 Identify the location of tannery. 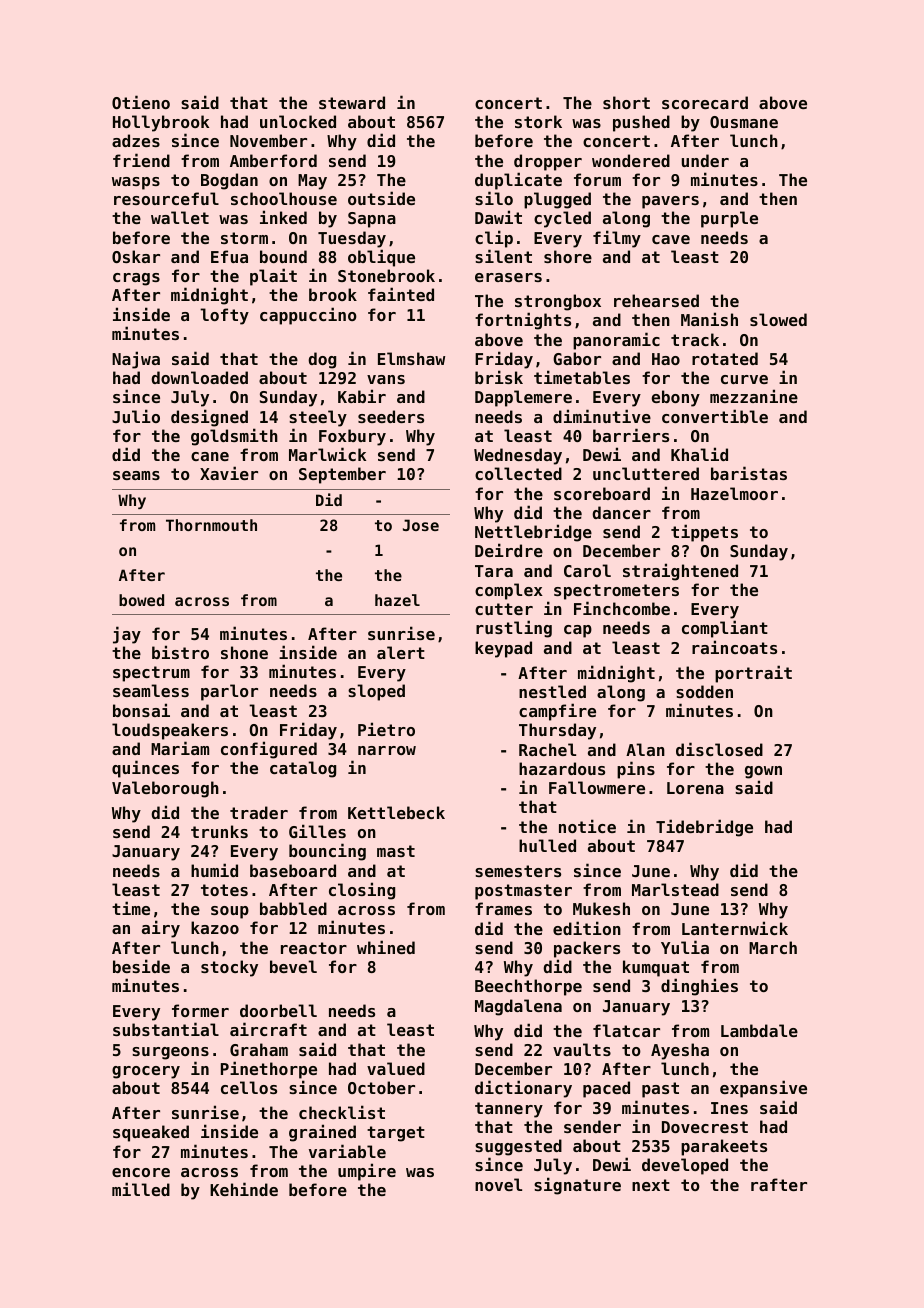
(509, 1110).
